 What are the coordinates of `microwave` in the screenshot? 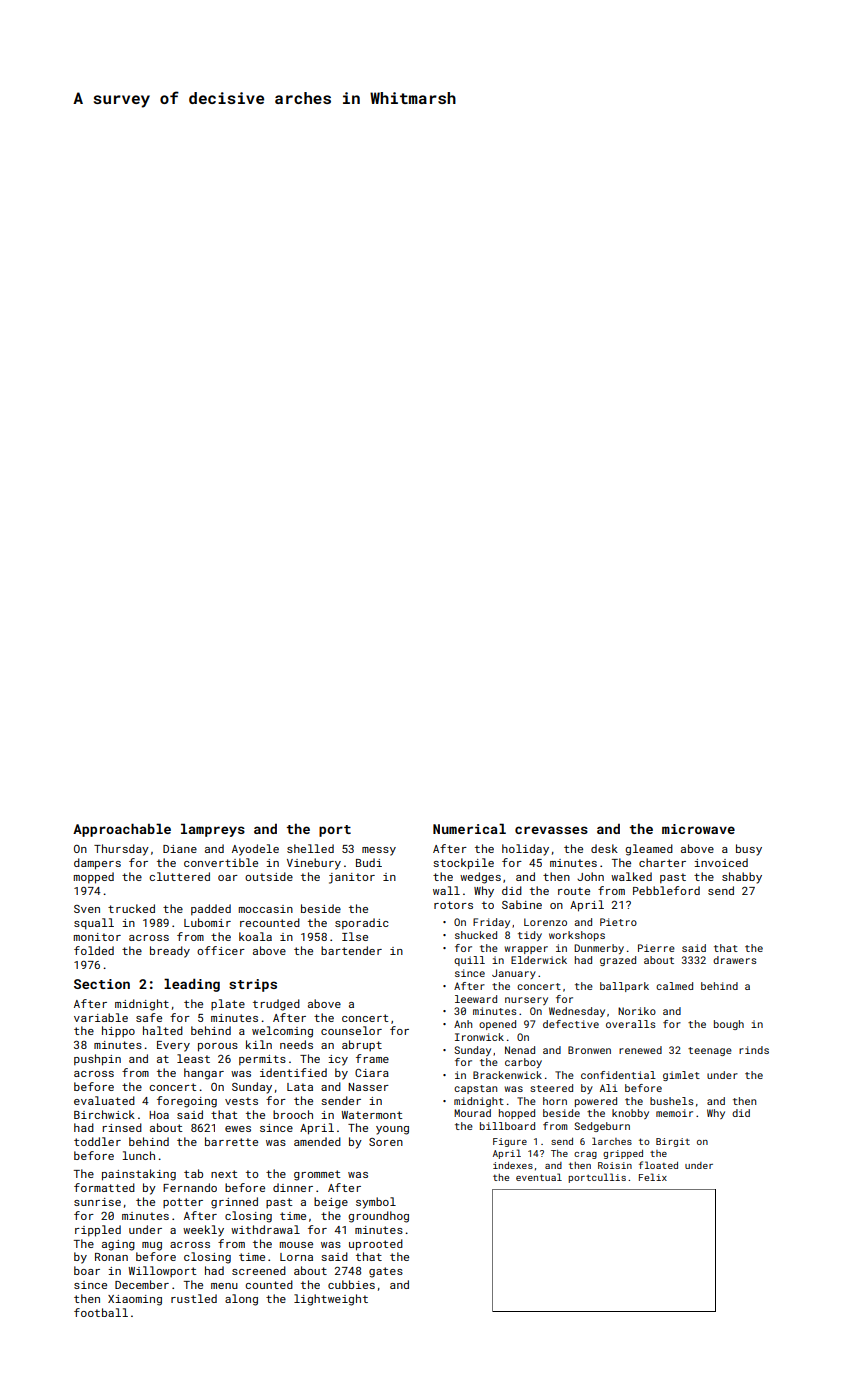 It's located at (698, 829).
